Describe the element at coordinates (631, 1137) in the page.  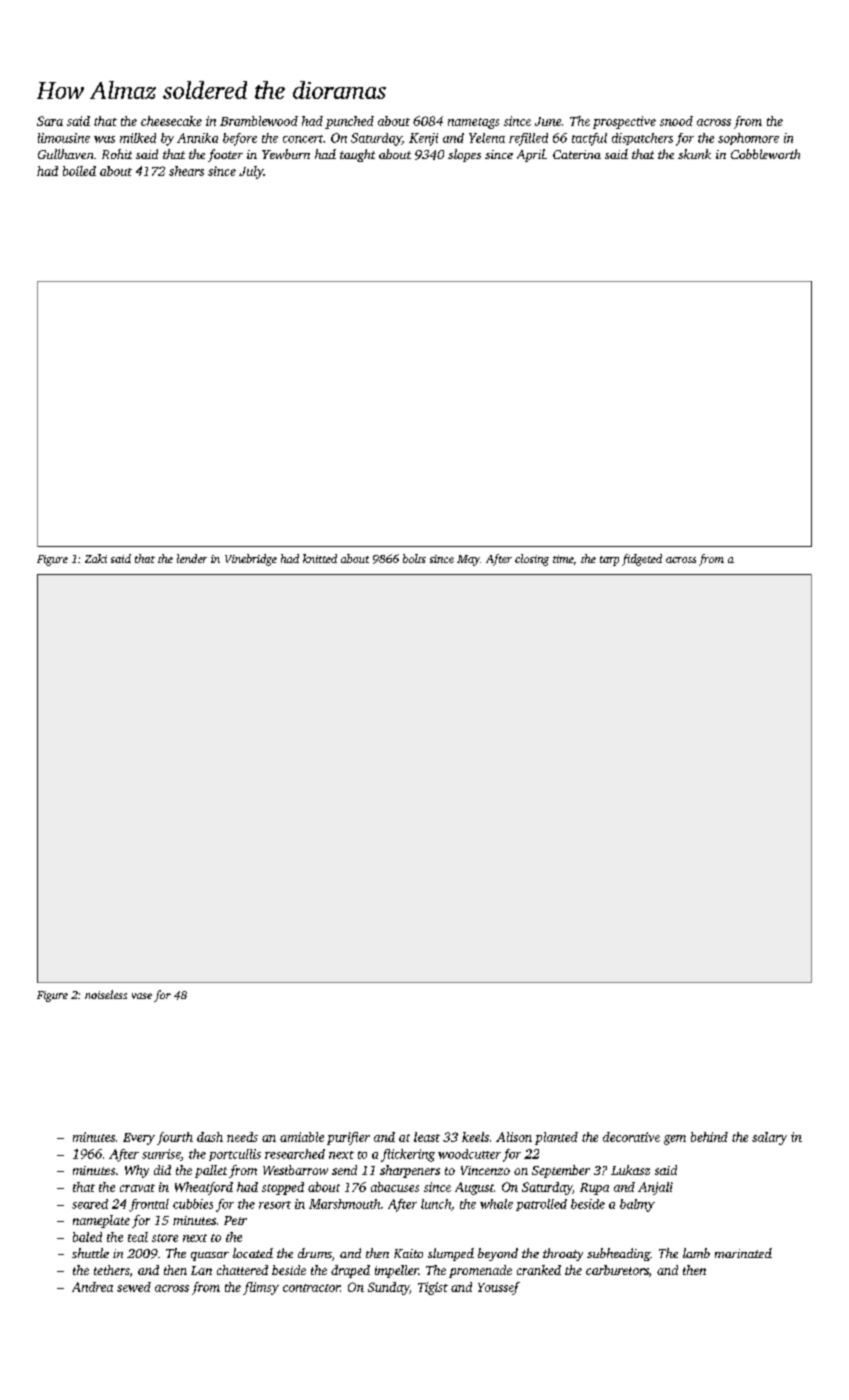
I see `decorative` at that location.
